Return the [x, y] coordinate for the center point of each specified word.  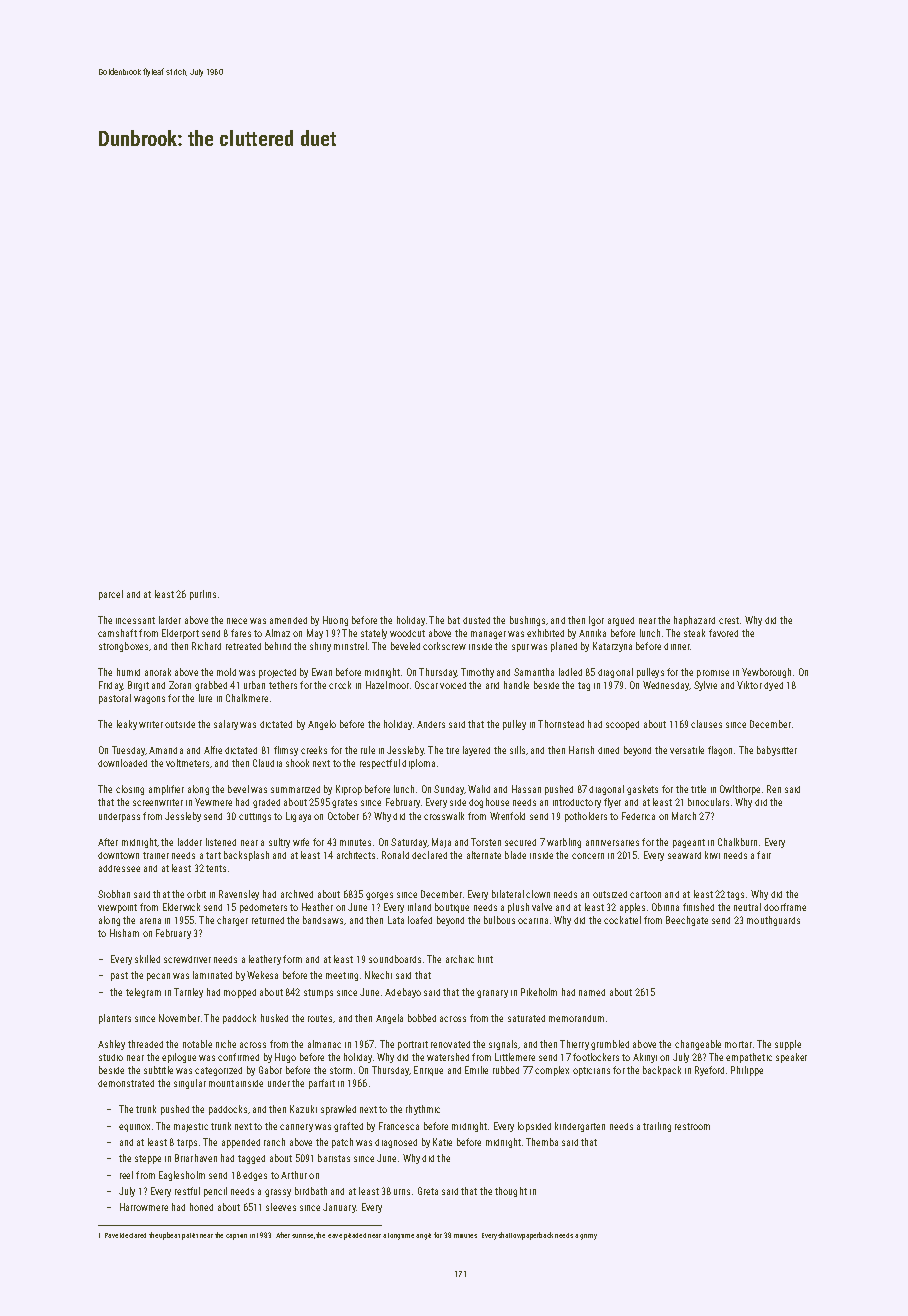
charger [232, 921]
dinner [677, 646]
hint [485, 959]
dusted [476, 620]
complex [552, 1071]
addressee [119, 868]
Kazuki [303, 1109]
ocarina [533, 921]
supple [788, 1045]
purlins [203, 595]
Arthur [294, 1175]
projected [277, 673]
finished [698, 907]
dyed [773, 686]
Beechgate [687, 921]
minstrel [350, 646]
